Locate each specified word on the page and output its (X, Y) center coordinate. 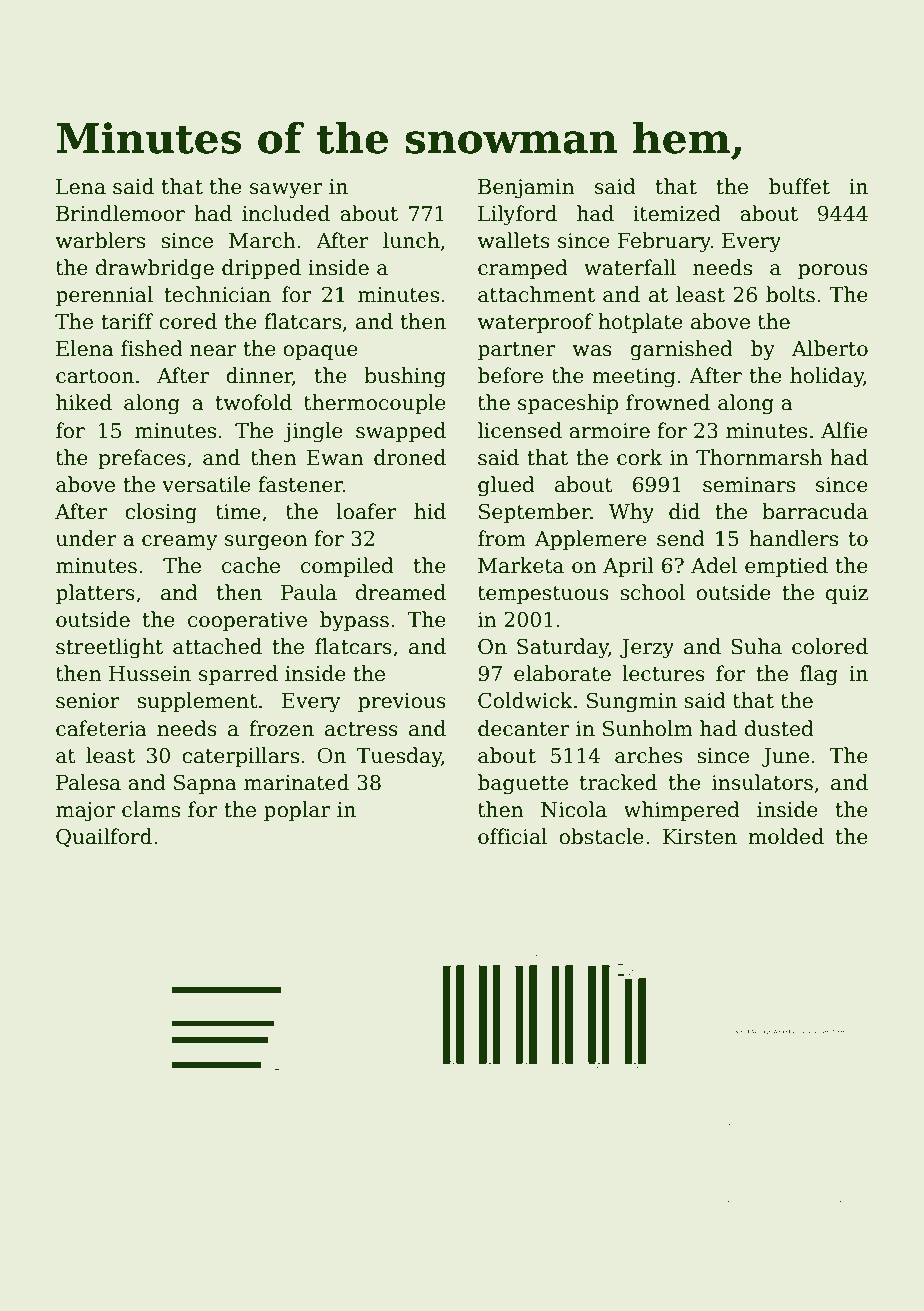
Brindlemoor (120, 213)
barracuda (815, 511)
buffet (799, 186)
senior (88, 701)
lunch (411, 240)
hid (430, 511)
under (86, 538)
